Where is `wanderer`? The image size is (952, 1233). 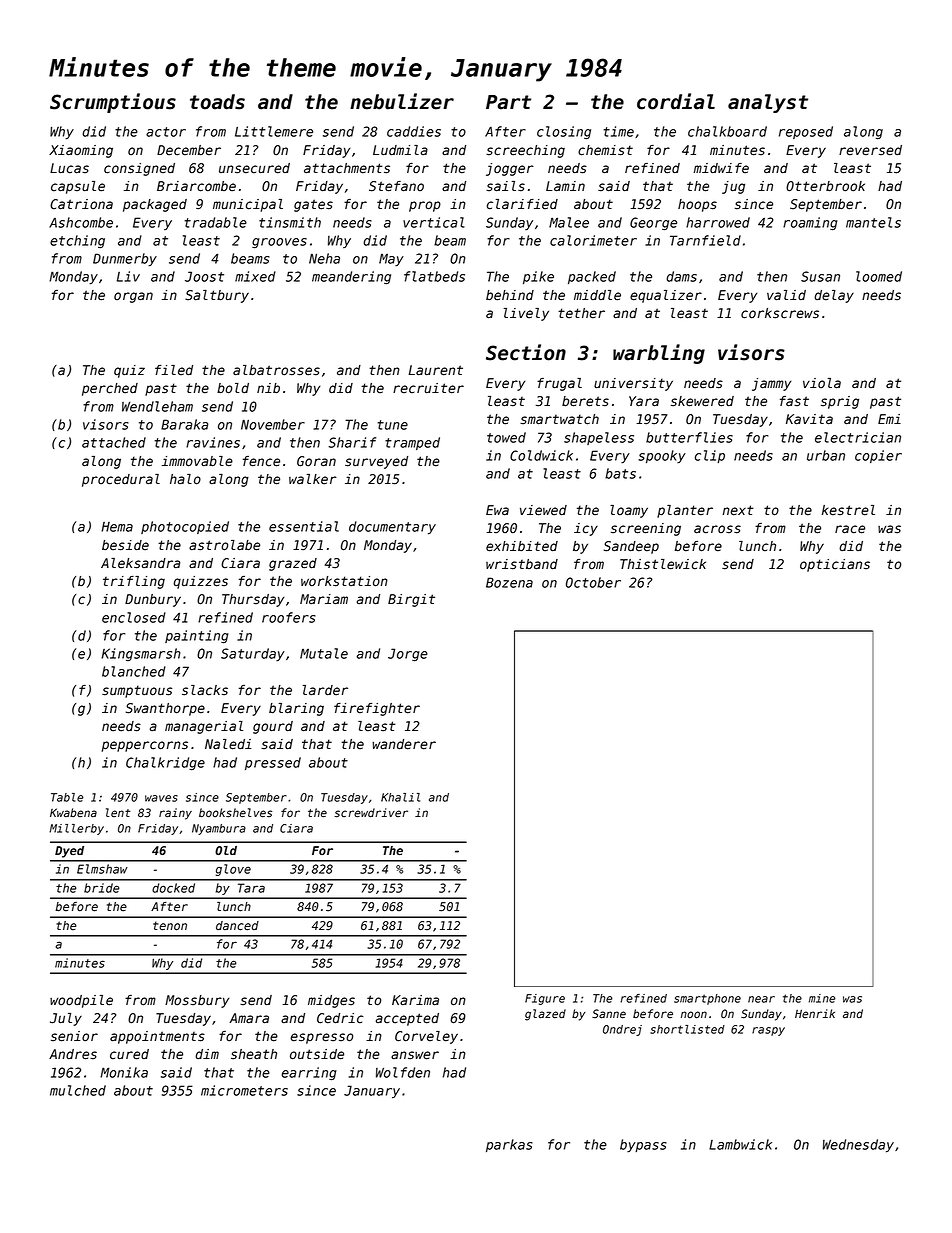 wanderer is located at coordinates (404, 744).
